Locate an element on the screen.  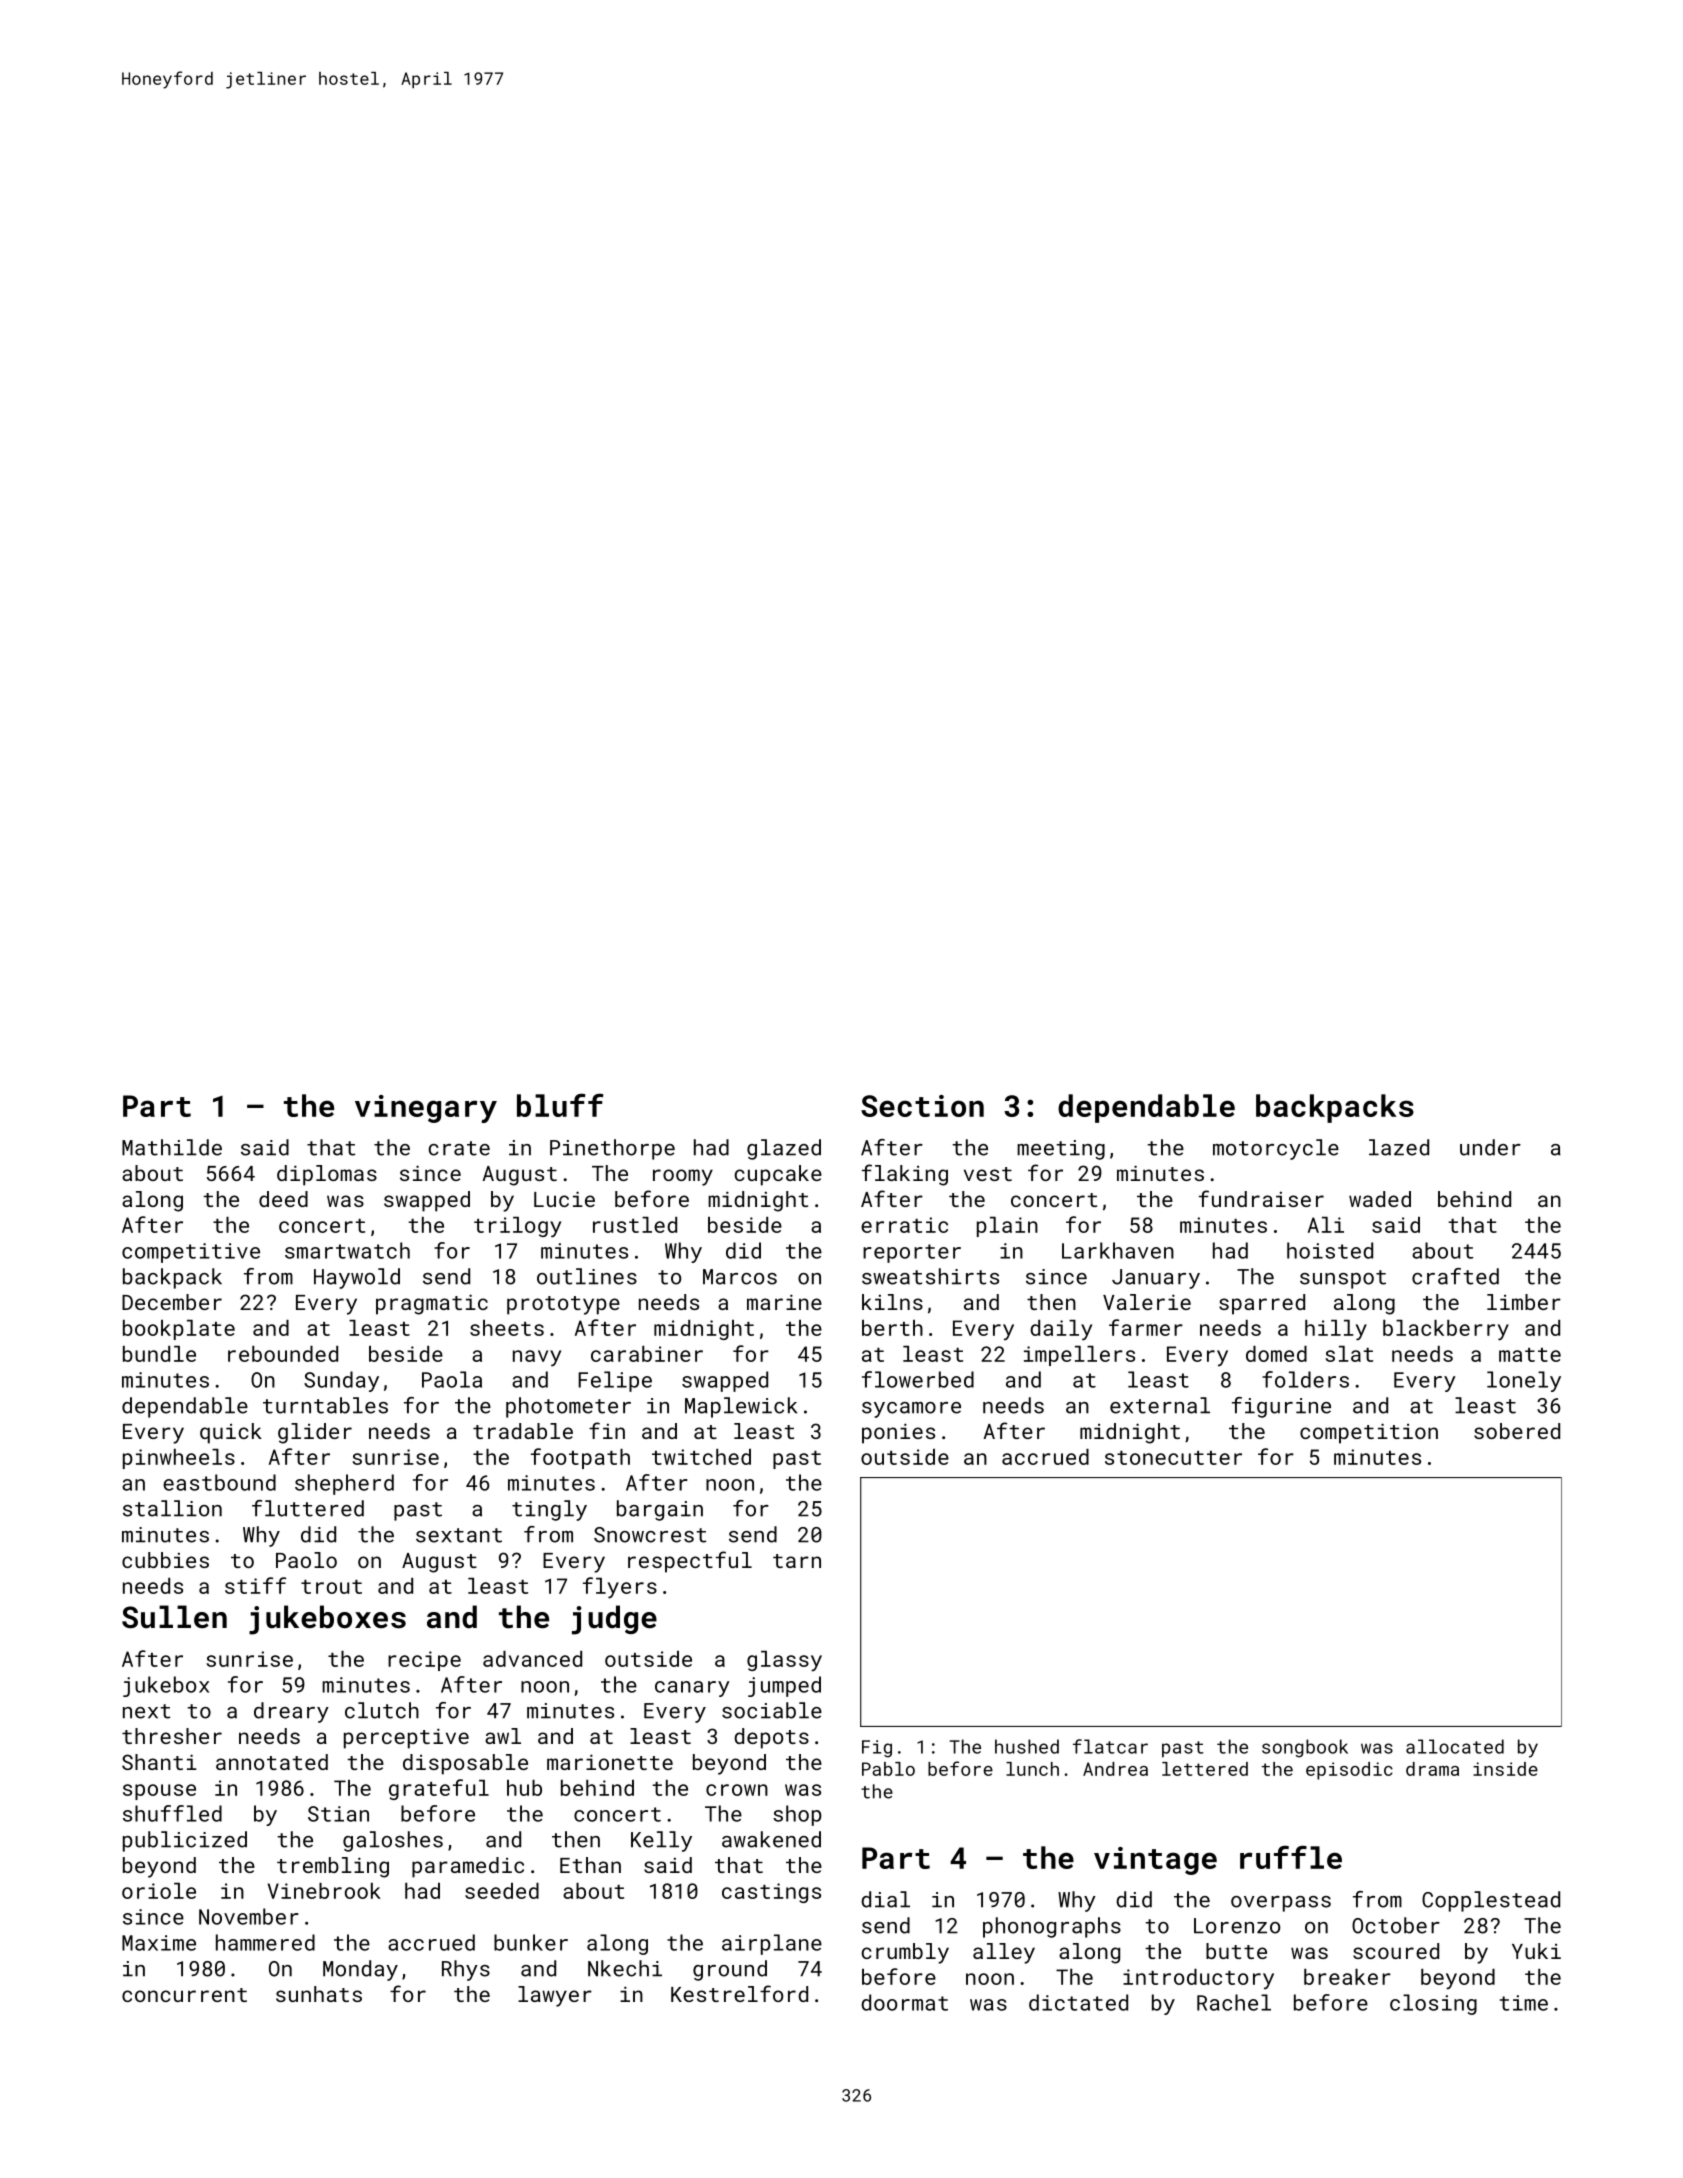
stonecutter is located at coordinates (1173, 1458).
